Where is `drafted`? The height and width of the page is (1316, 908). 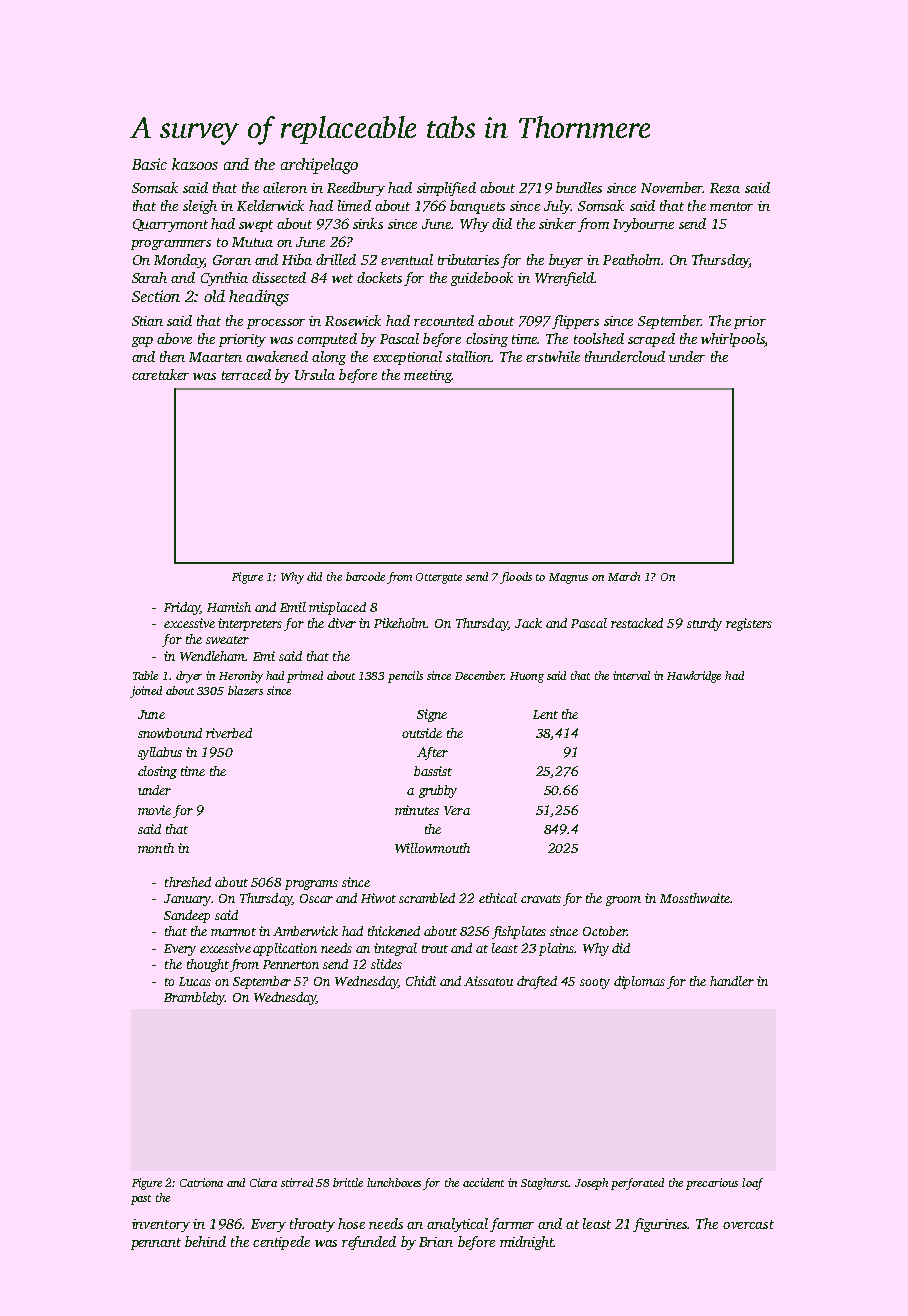
drafted is located at coordinates (537, 982).
